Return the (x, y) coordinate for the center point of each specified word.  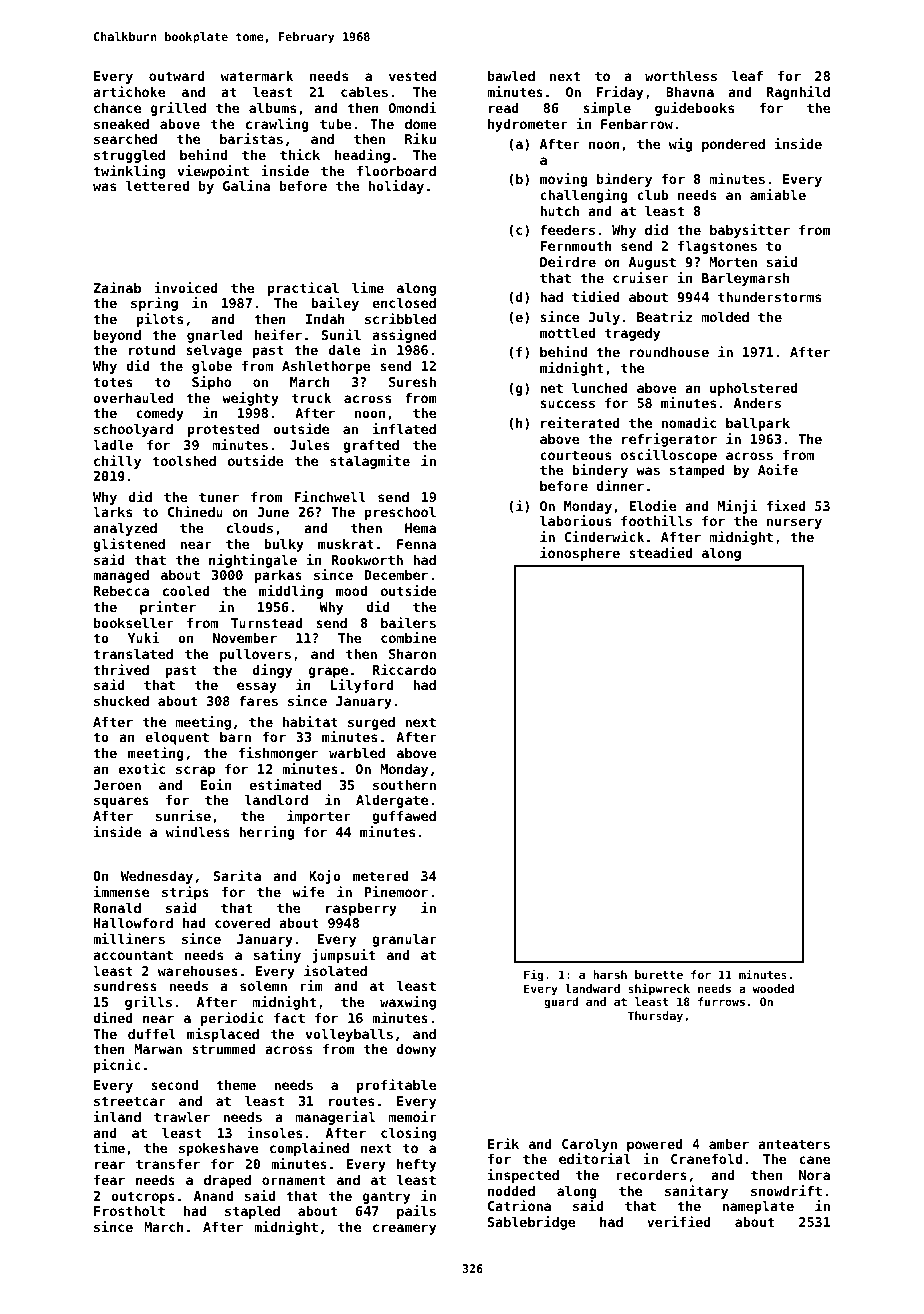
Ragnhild (798, 93)
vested (412, 76)
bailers (408, 622)
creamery (404, 1229)
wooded (773, 988)
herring (266, 833)
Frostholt (129, 1211)
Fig (533, 975)
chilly (117, 462)
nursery (794, 523)
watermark (257, 76)
